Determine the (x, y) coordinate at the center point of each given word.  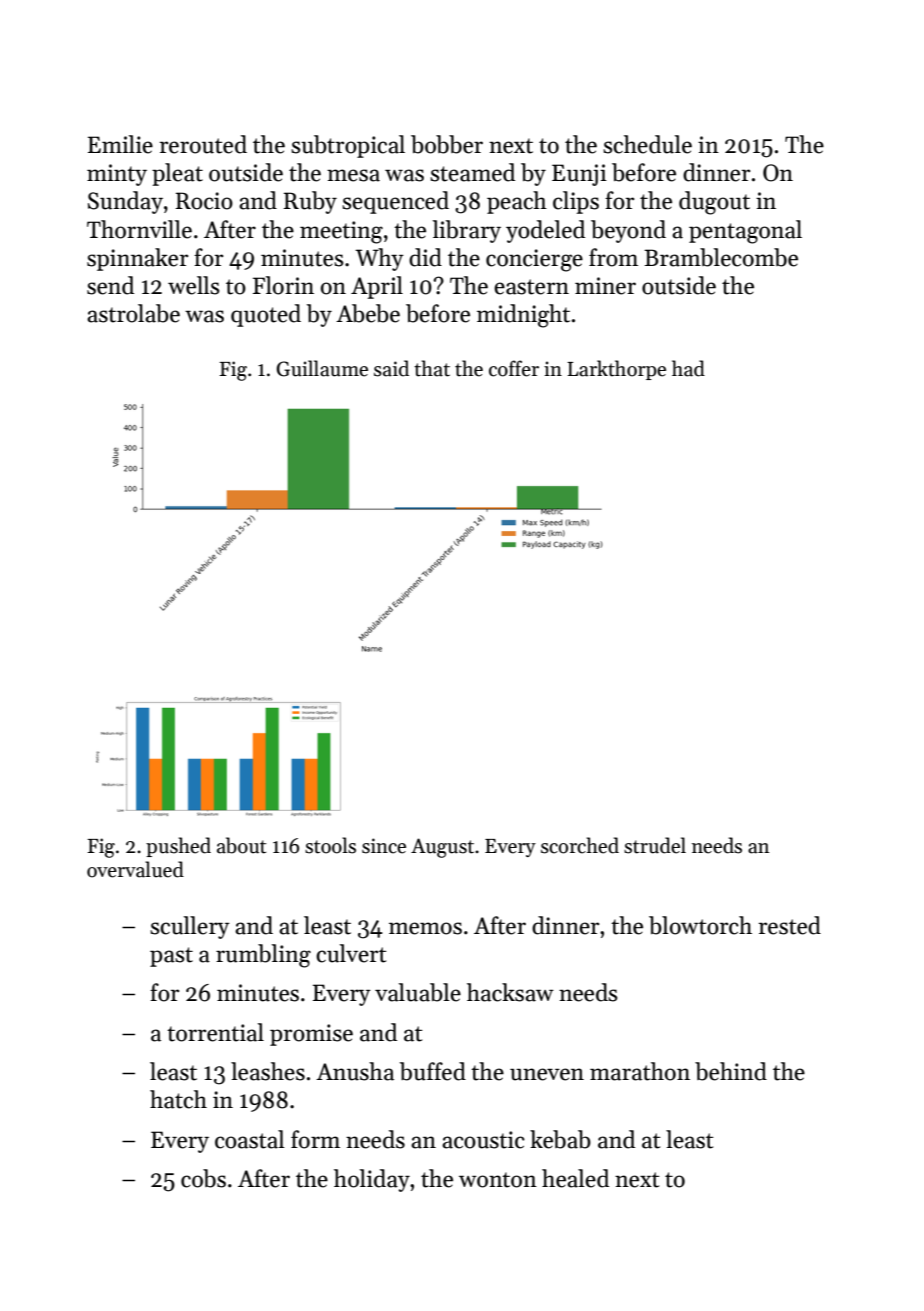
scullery (190, 927)
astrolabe (133, 313)
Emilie (120, 144)
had (688, 368)
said (391, 368)
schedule (647, 144)
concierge (534, 260)
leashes (268, 1071)
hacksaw (510, 992)
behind (731, 1071)
